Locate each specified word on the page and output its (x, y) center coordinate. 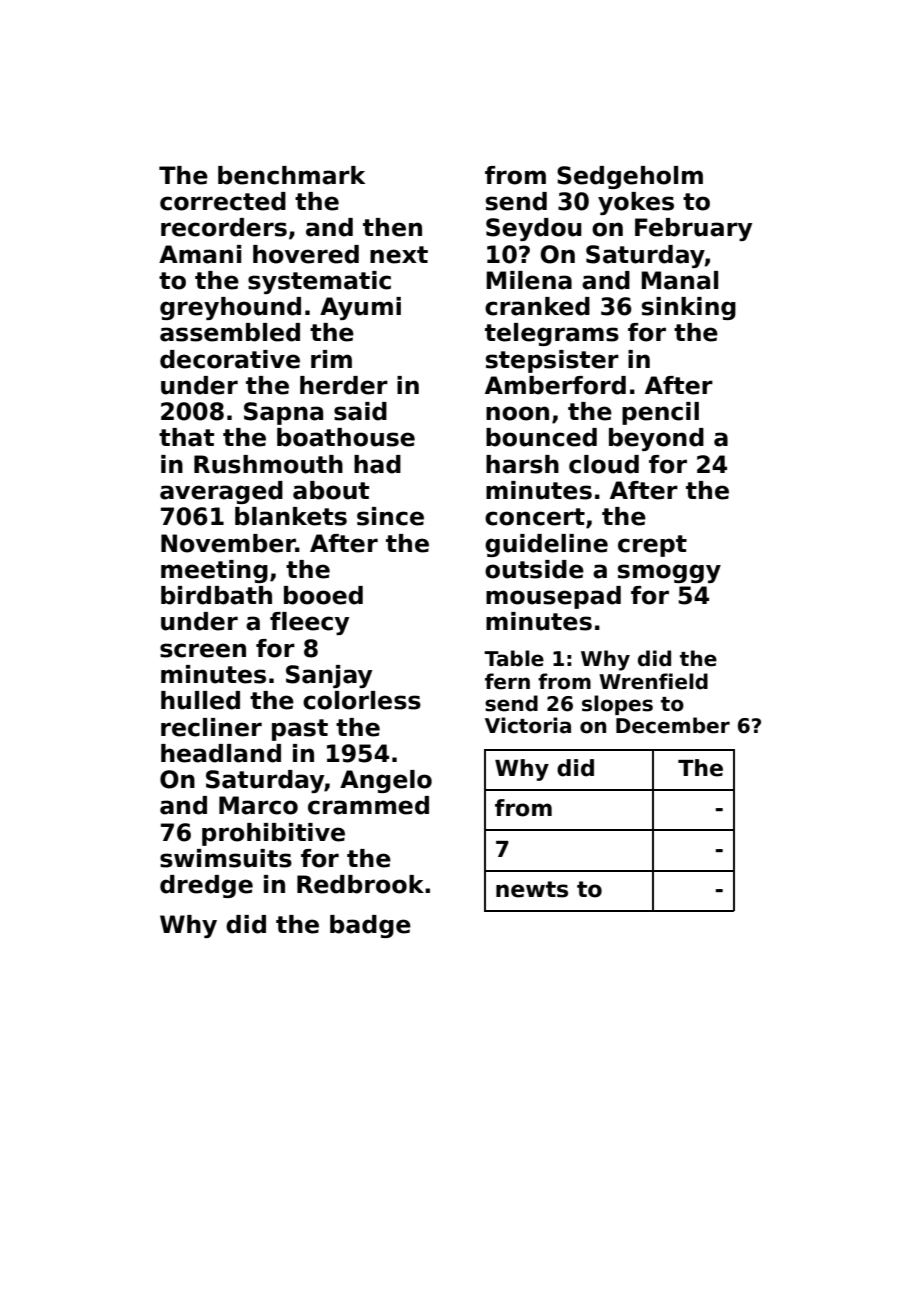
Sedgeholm (630, 177)
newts (532, 889)
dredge (206, 886)
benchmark (291, 175)
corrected (223, 201)
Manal (679, 280)
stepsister (552, 361)
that (186, 437)
